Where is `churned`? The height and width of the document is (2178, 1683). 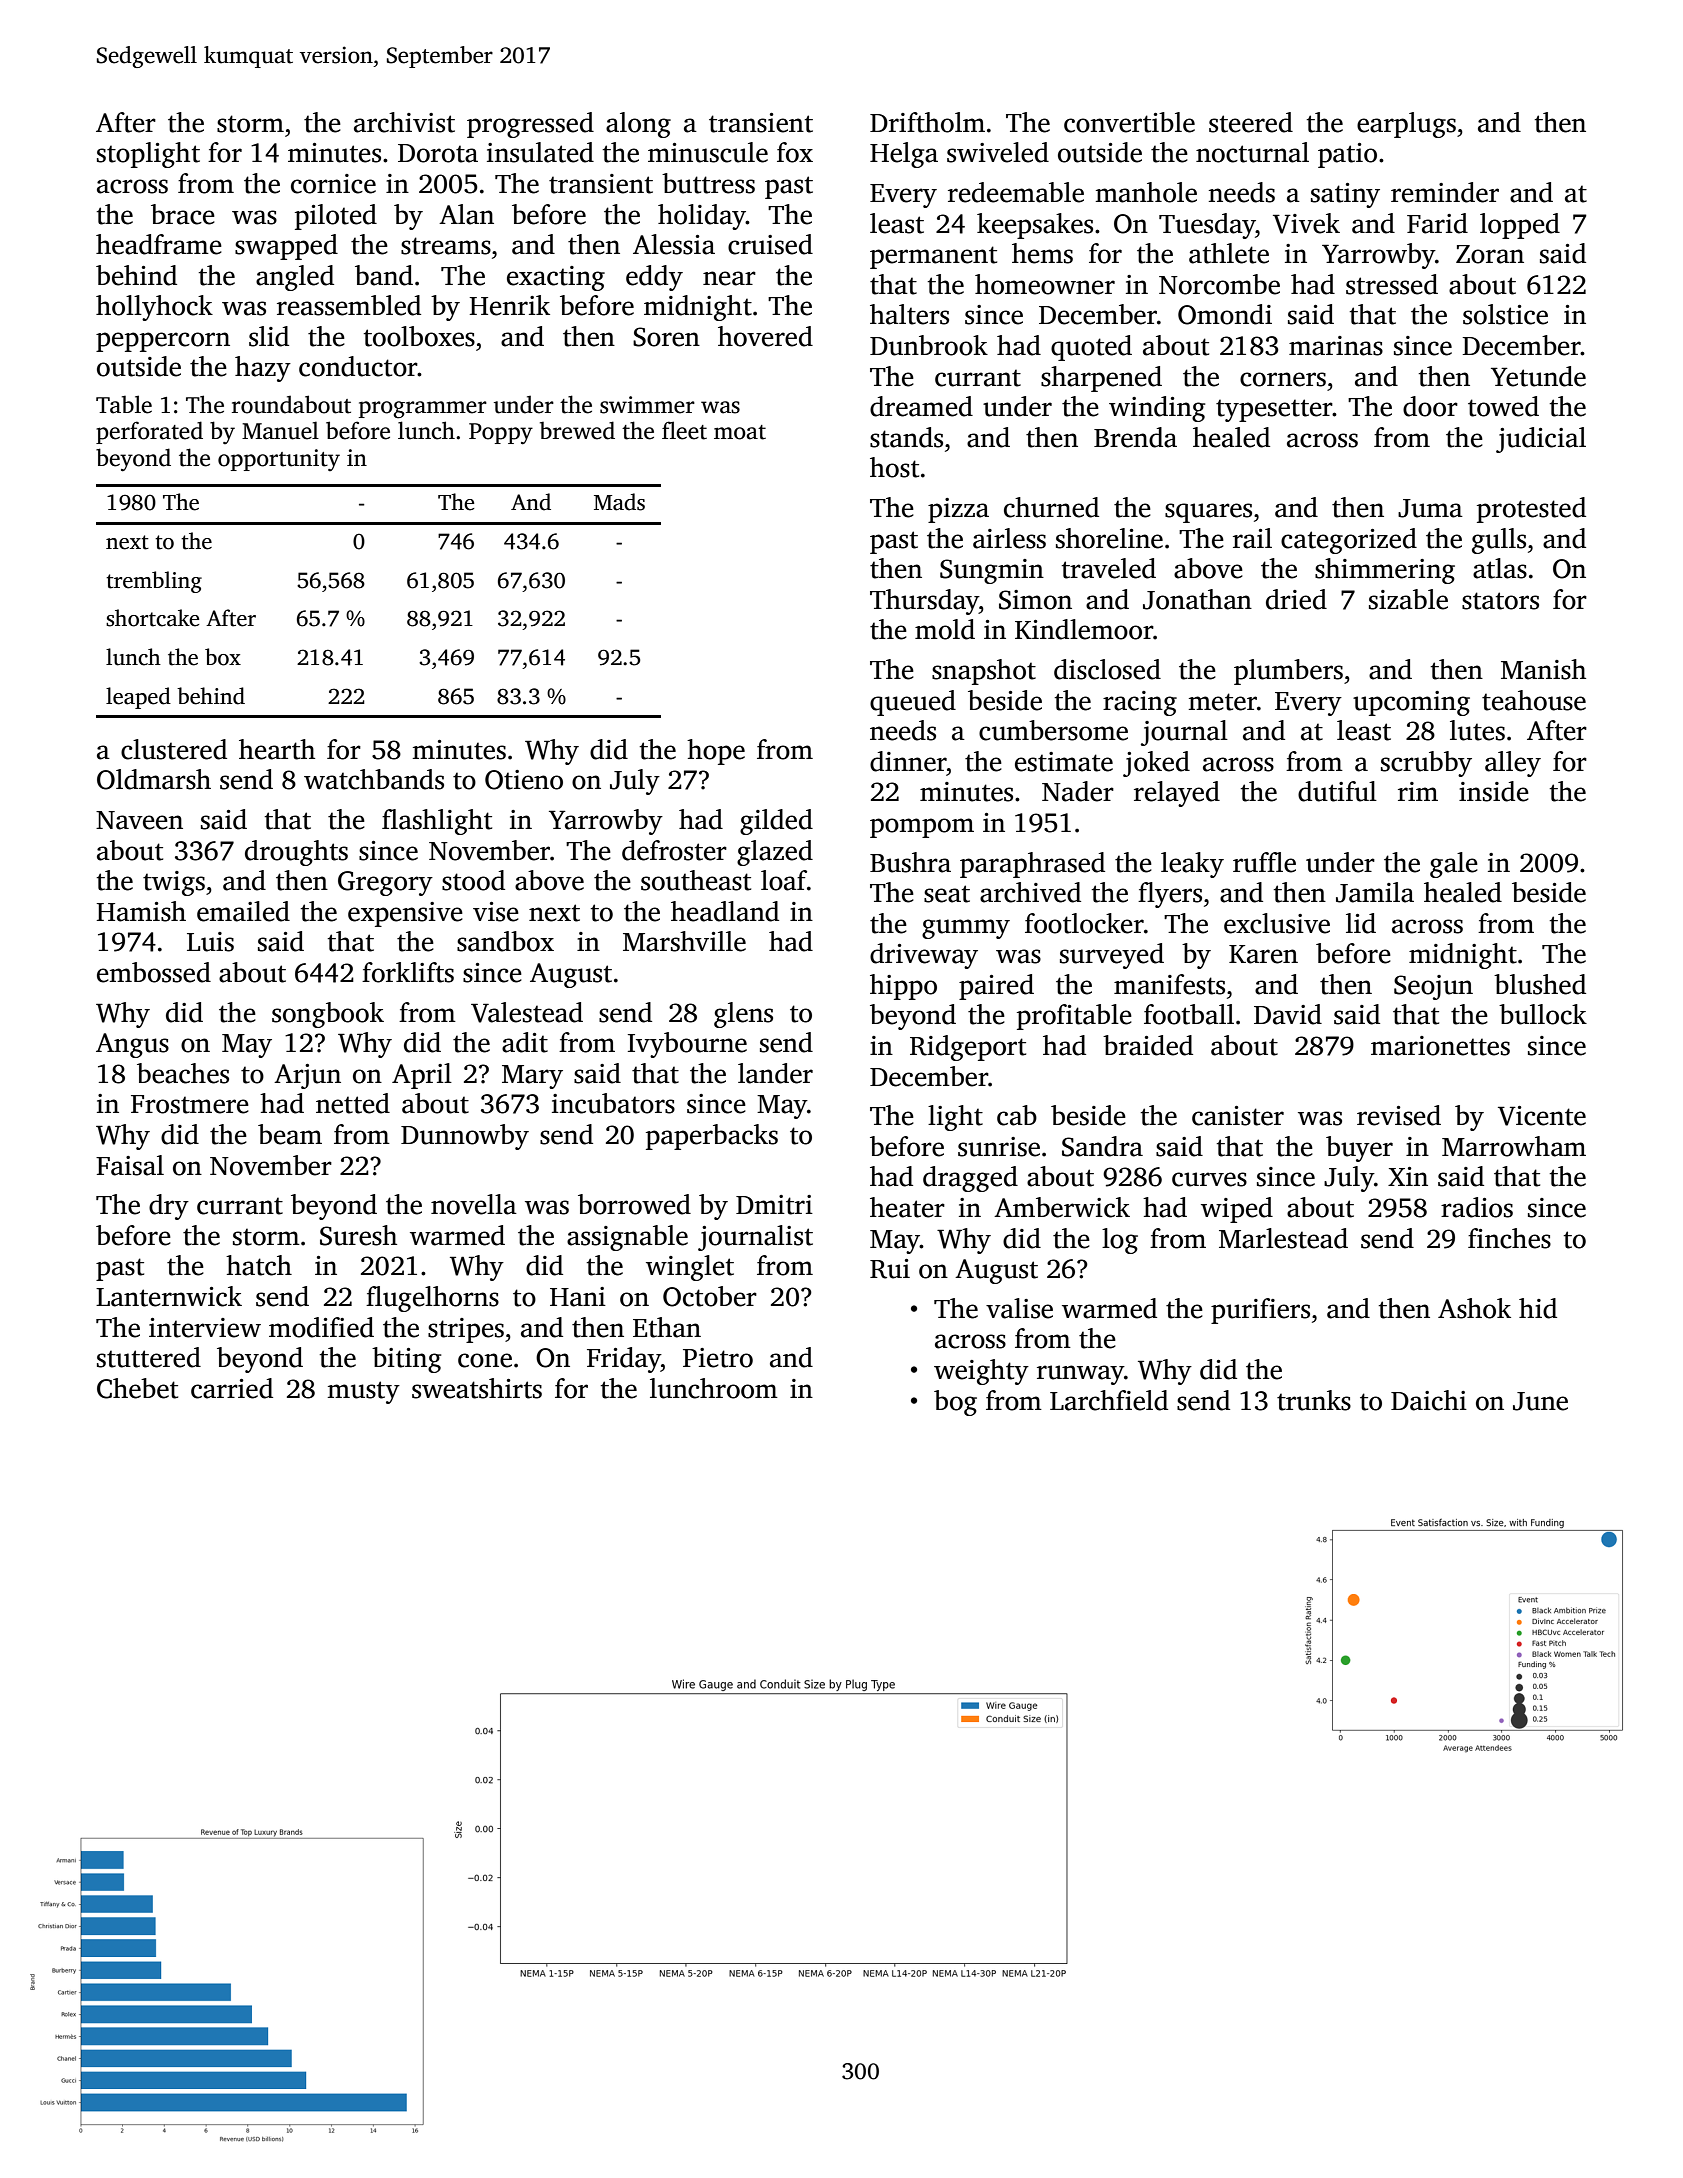 churned is located at coordinates (1051, 507).
